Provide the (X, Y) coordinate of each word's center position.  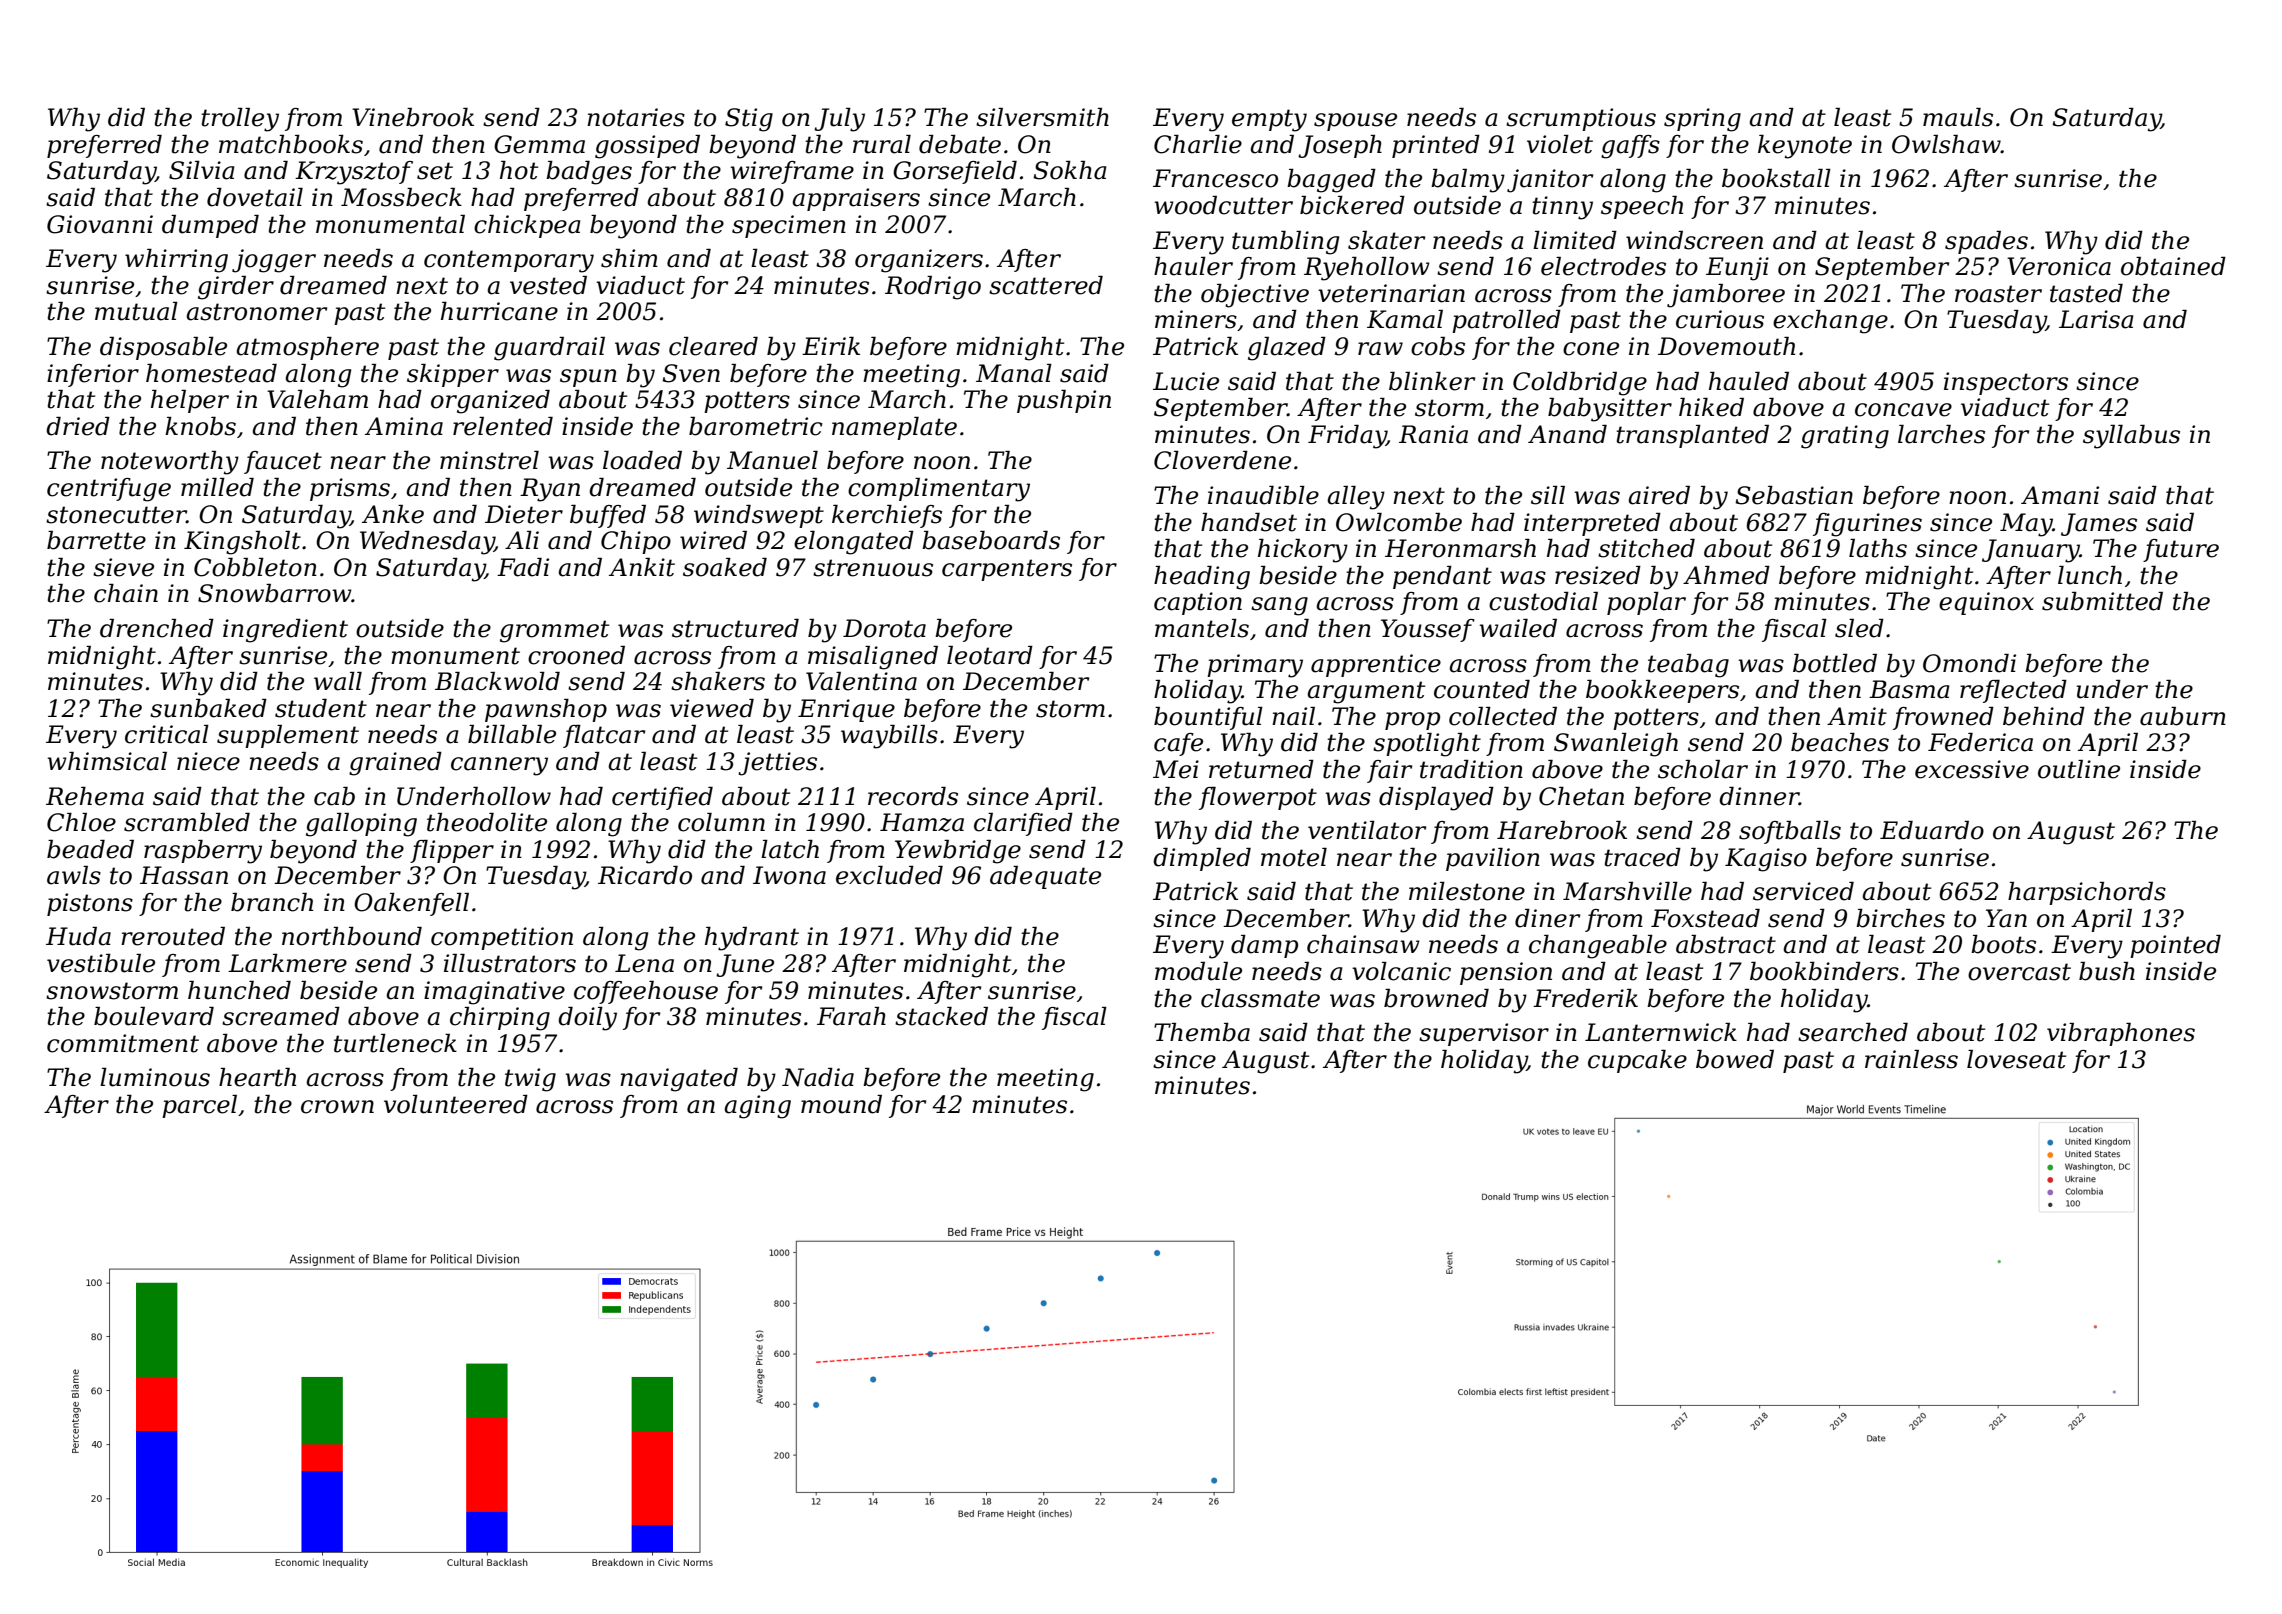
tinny (1562, 208)
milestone (1467, 891)
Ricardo (645, 875)
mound (841, 1104)
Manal (1014, 373)
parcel (199, 1106)
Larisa (2096, 319)
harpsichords (2087, 893)
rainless (1911, 1059)
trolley (240, 120)
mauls (1958, 117)
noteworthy (170, 463)
